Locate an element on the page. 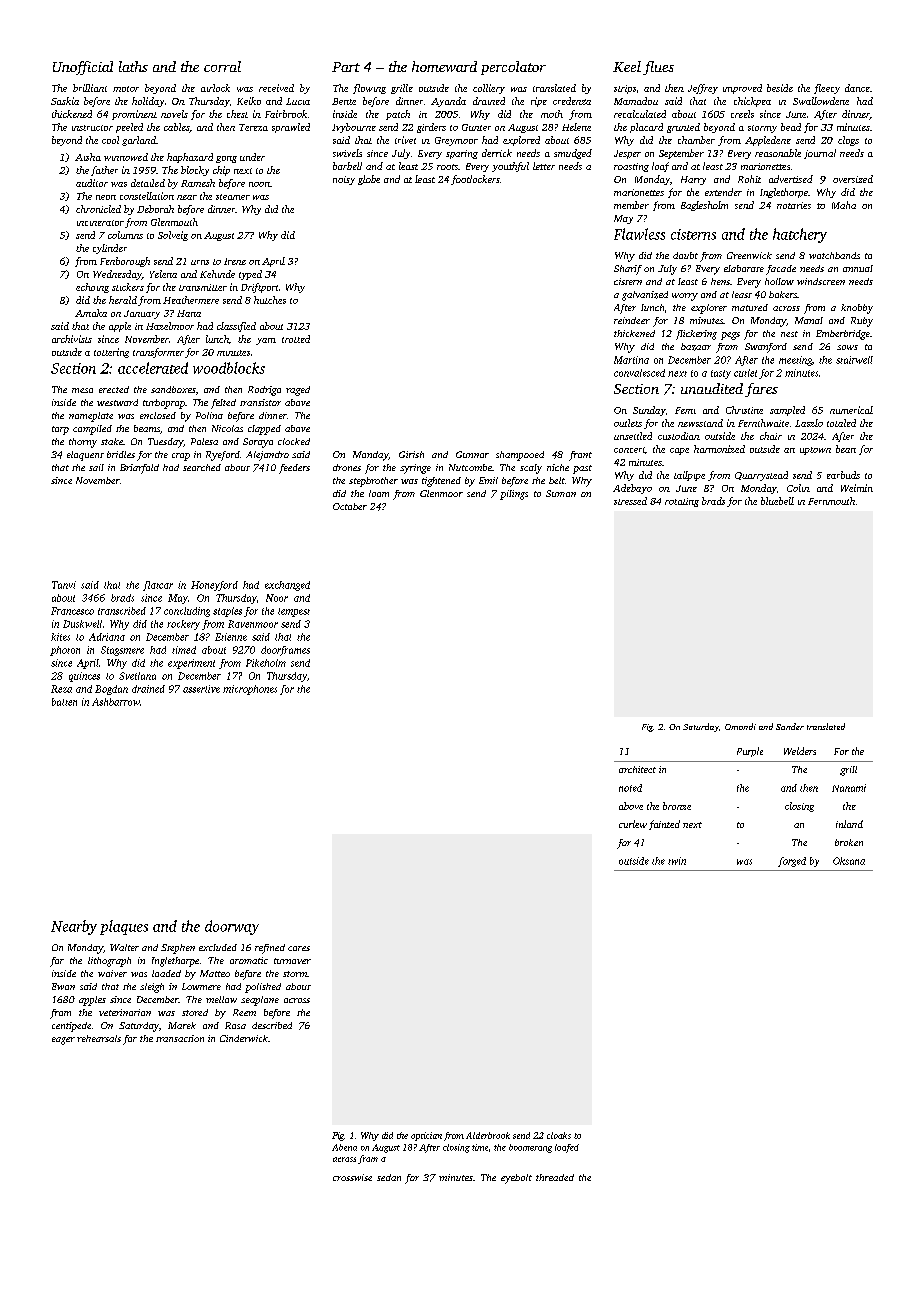 This image has height=1308, width=924. cloaks is located at coordinates (559, 1135).
